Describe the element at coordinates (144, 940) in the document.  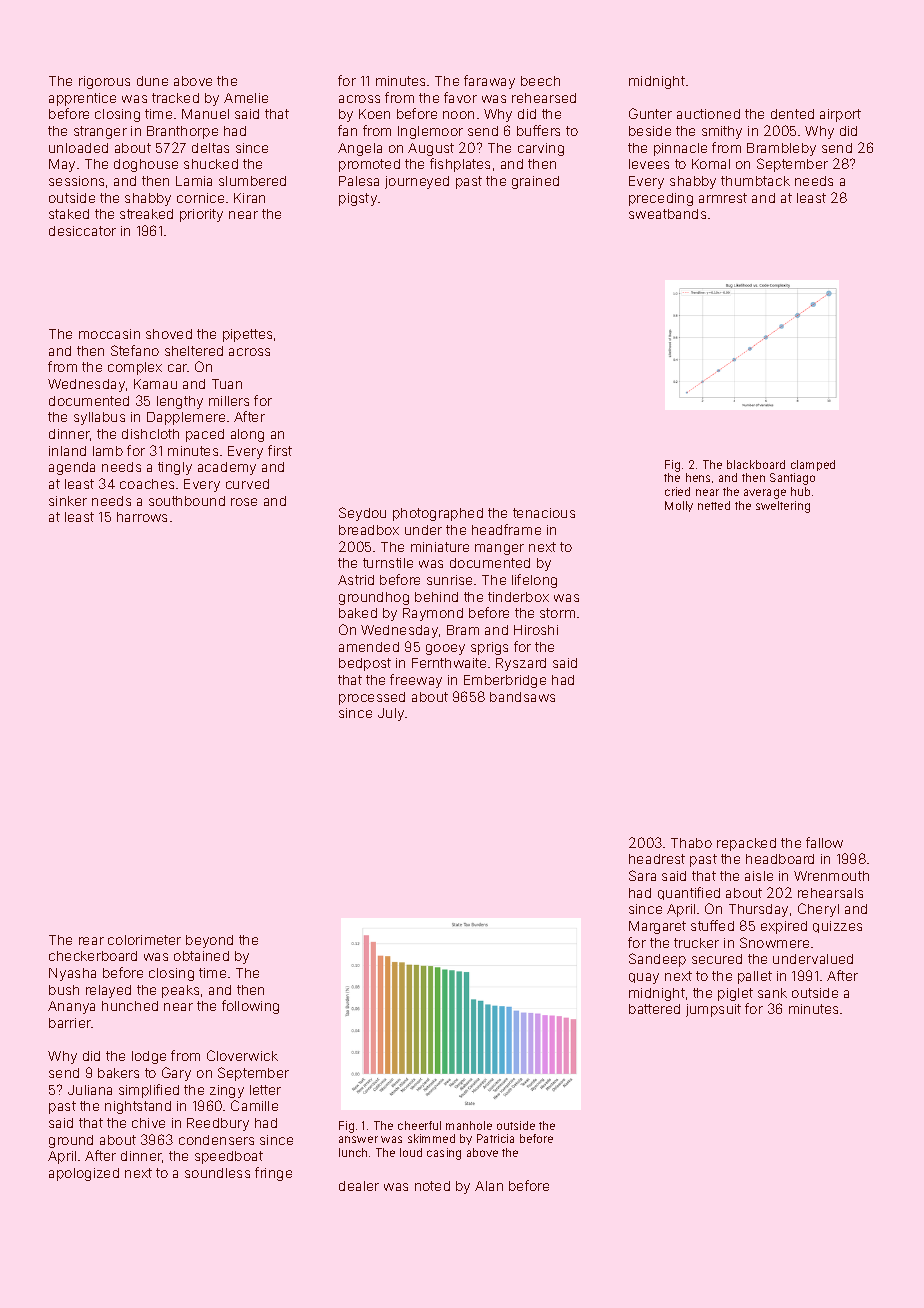
I see `colorimeter` at that location.
